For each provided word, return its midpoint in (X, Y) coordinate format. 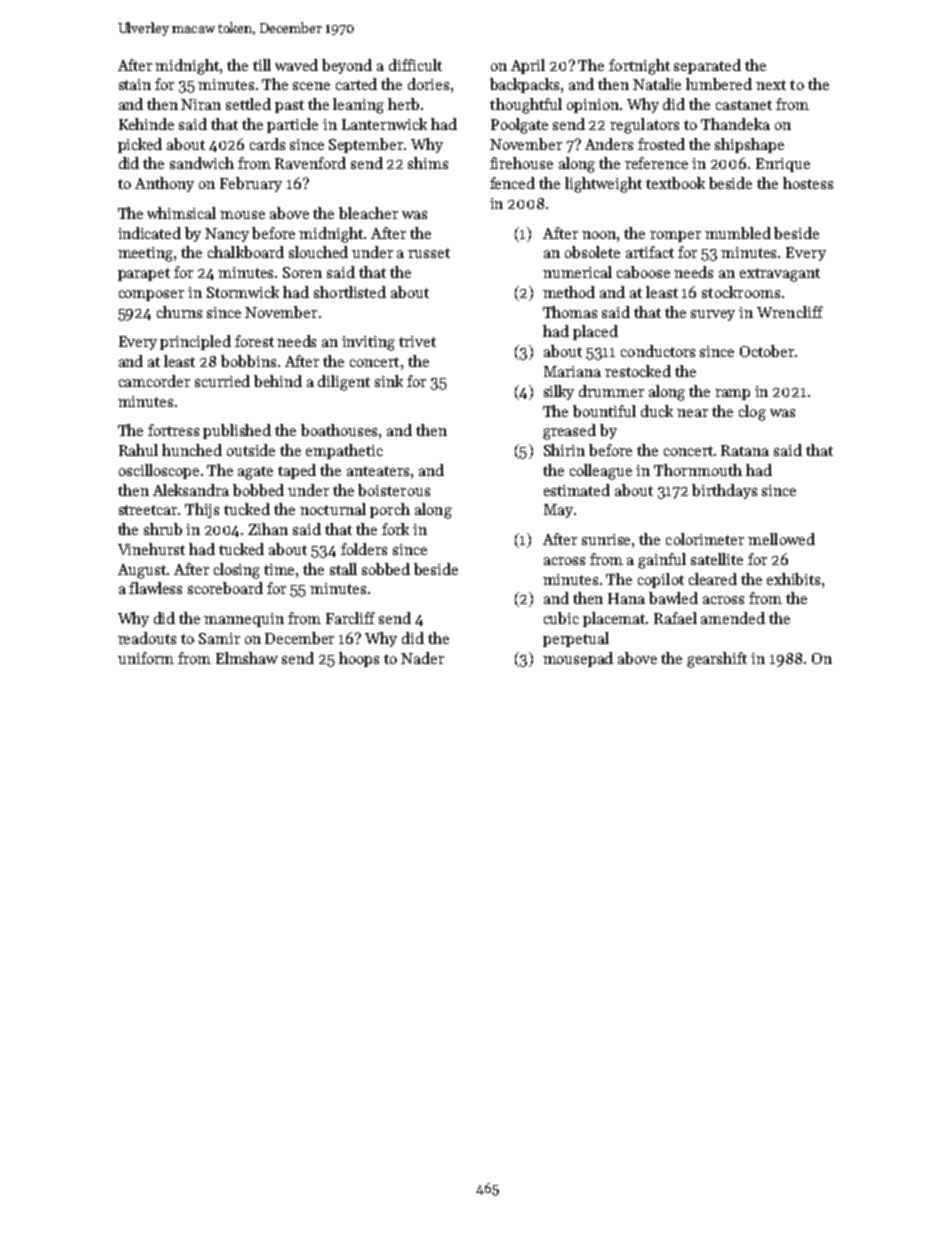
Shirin (564, 450)
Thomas (570, 312)
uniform (146, 658)
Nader (422, 658)
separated (707, 66)
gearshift (717, 660)
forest (254, 341)
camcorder (154, 381)
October (767, 351)
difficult (415, 65)
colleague (601, 472)
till (262, 65)
